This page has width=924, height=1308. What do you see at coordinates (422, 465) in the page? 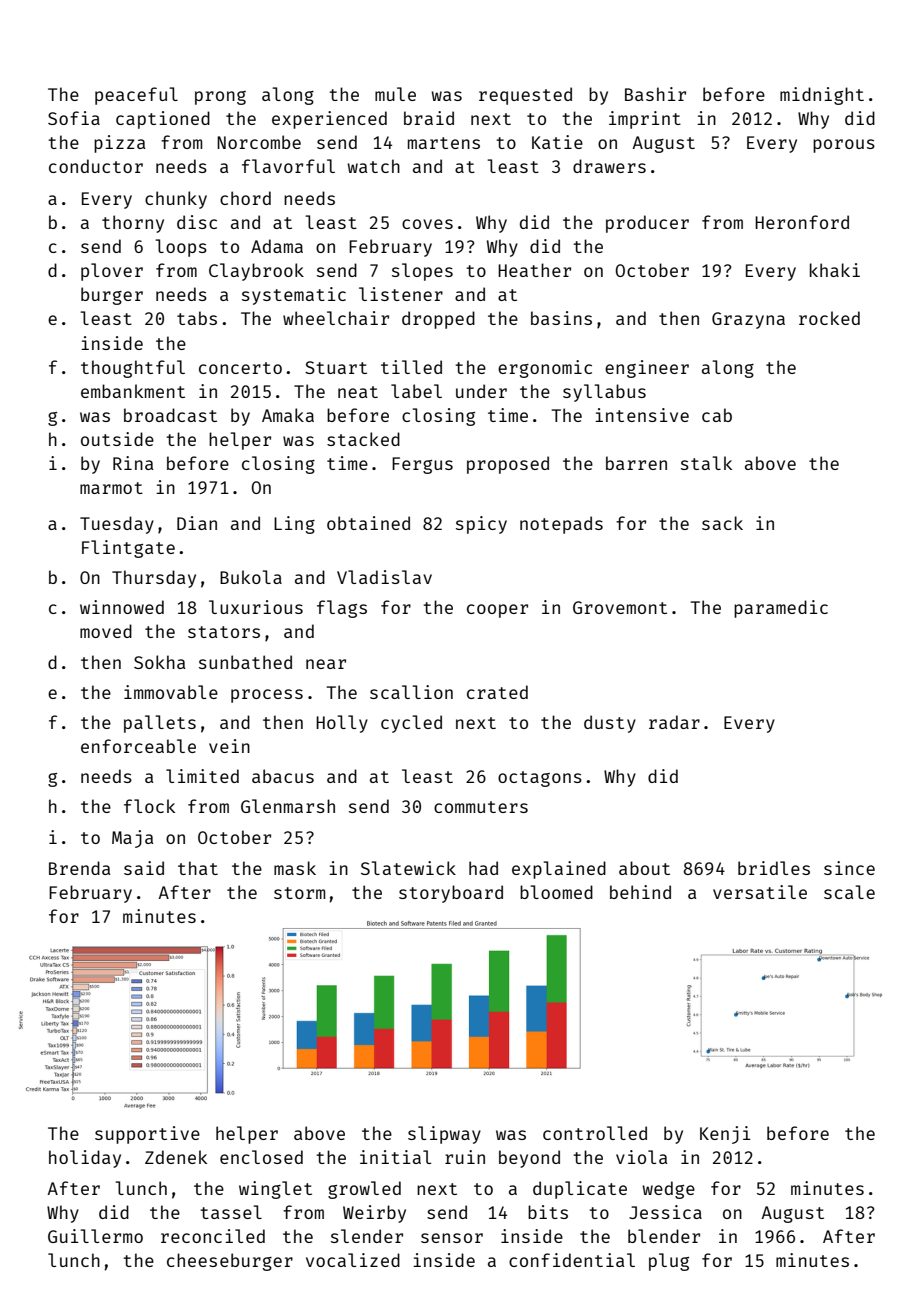
I see `Fergus` at bounding box center [422, 465].
